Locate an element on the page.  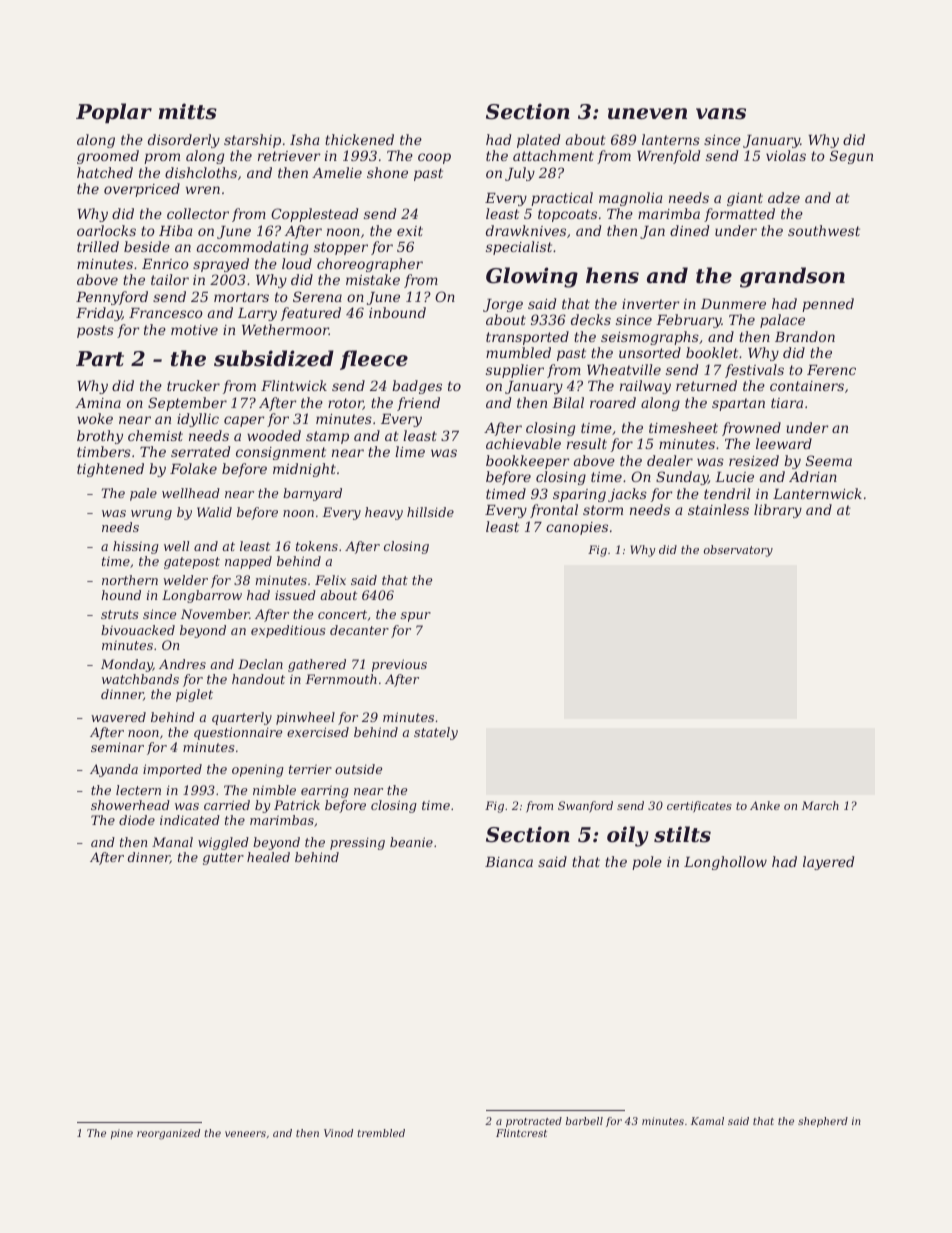
July is located at coordinates (520, 174).
